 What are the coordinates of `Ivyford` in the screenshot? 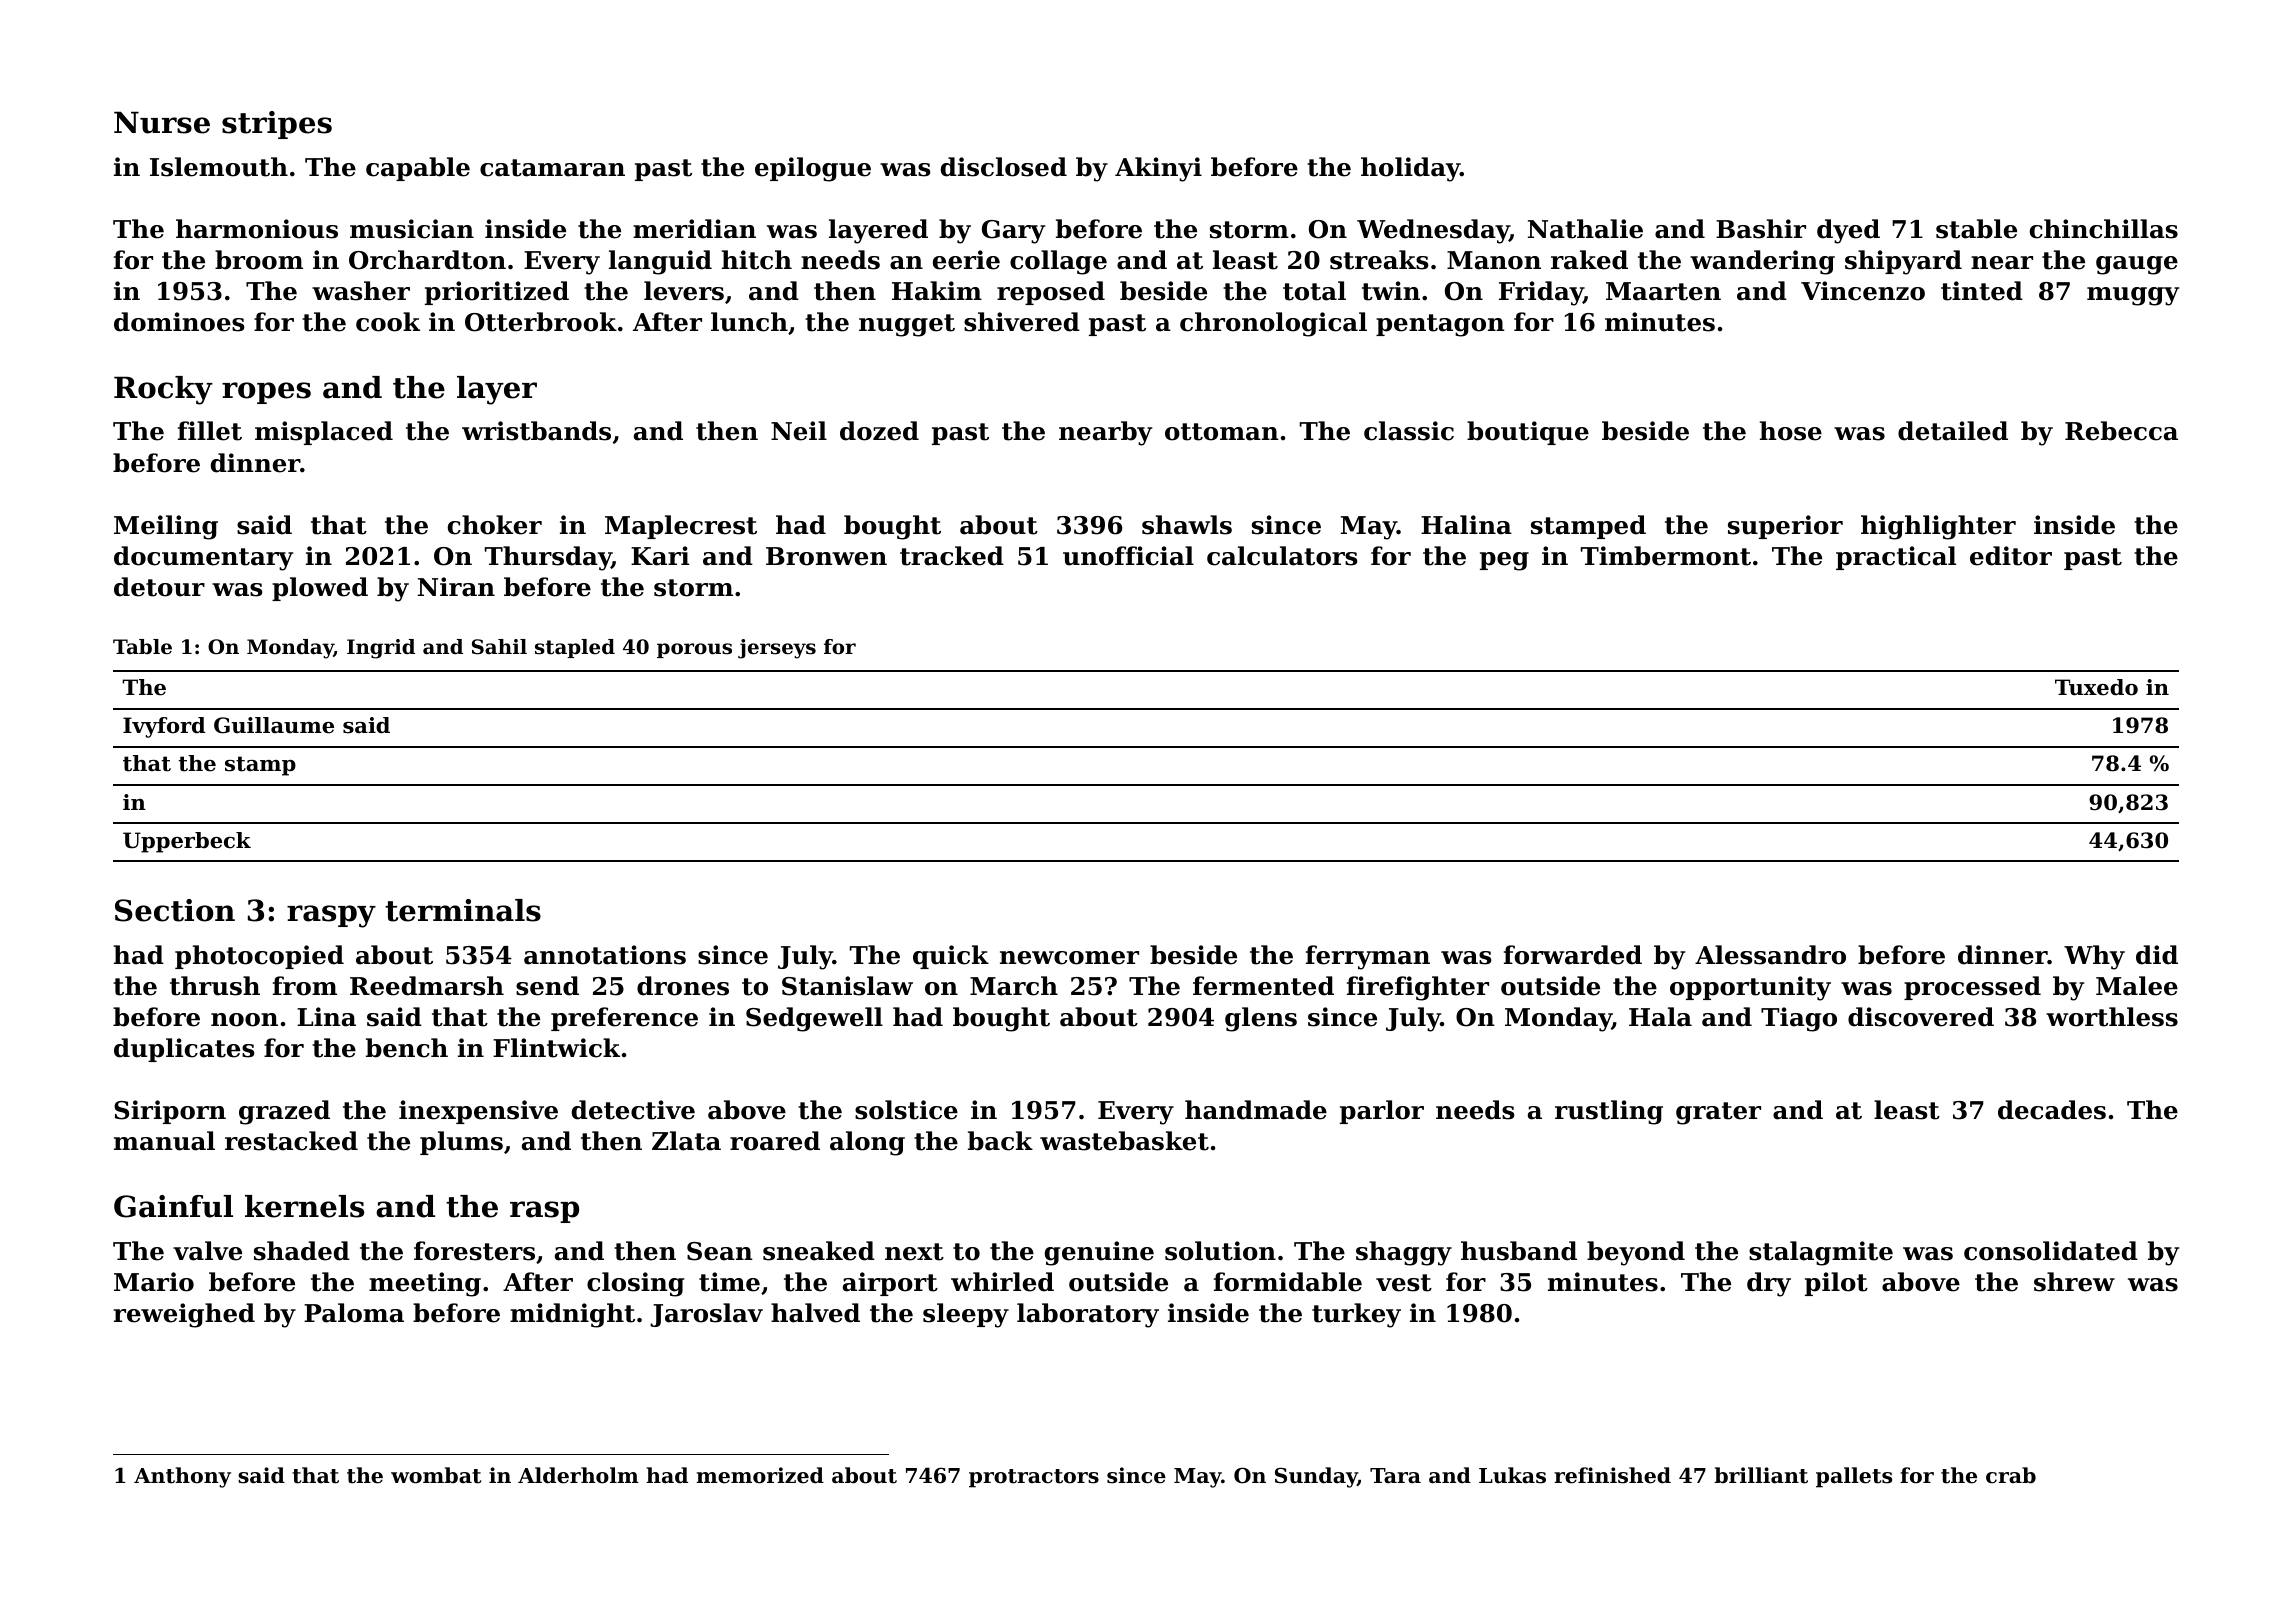 It's located at (164, 727).
